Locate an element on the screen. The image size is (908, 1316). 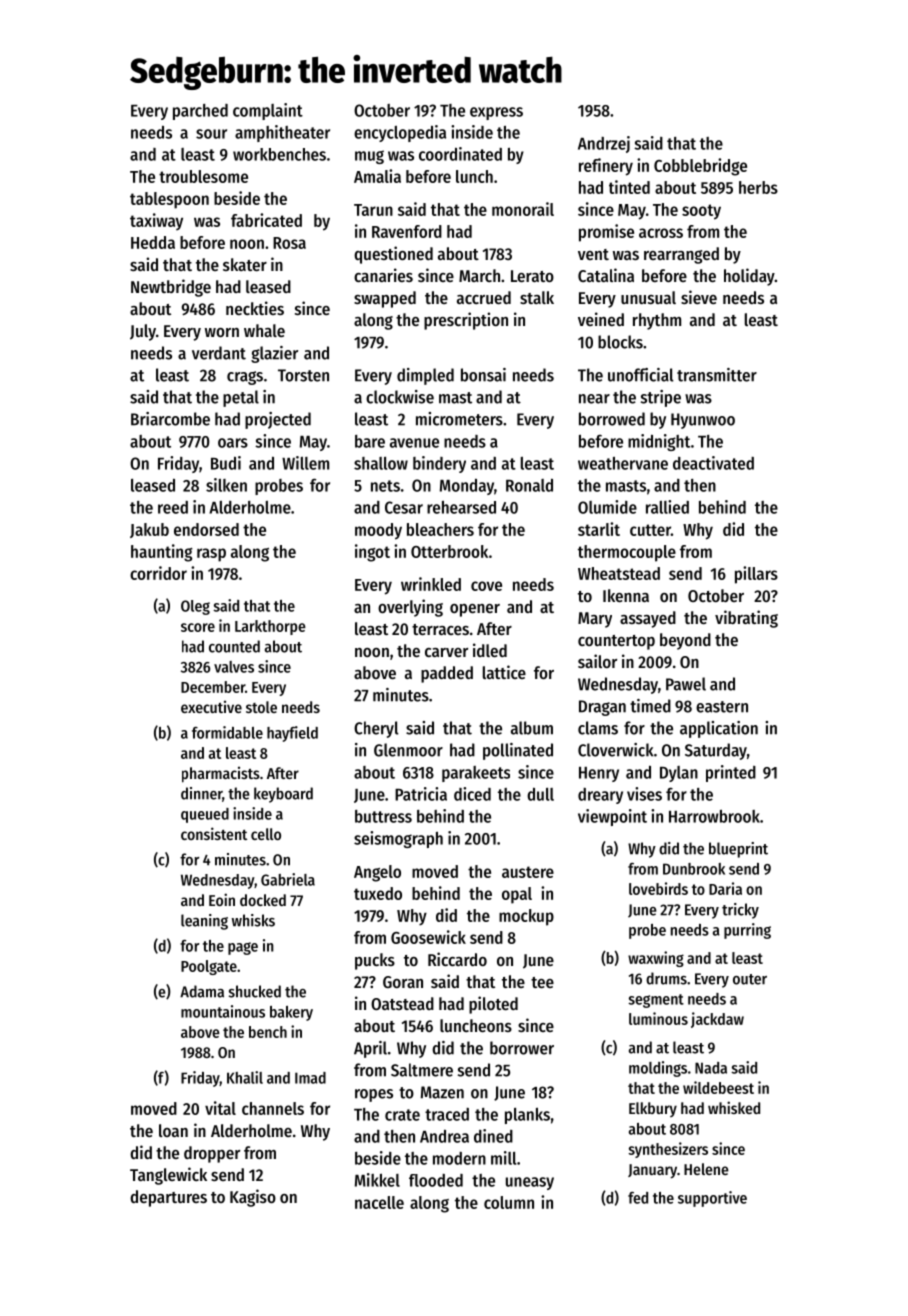
page is located at coordinates (243, 948).
